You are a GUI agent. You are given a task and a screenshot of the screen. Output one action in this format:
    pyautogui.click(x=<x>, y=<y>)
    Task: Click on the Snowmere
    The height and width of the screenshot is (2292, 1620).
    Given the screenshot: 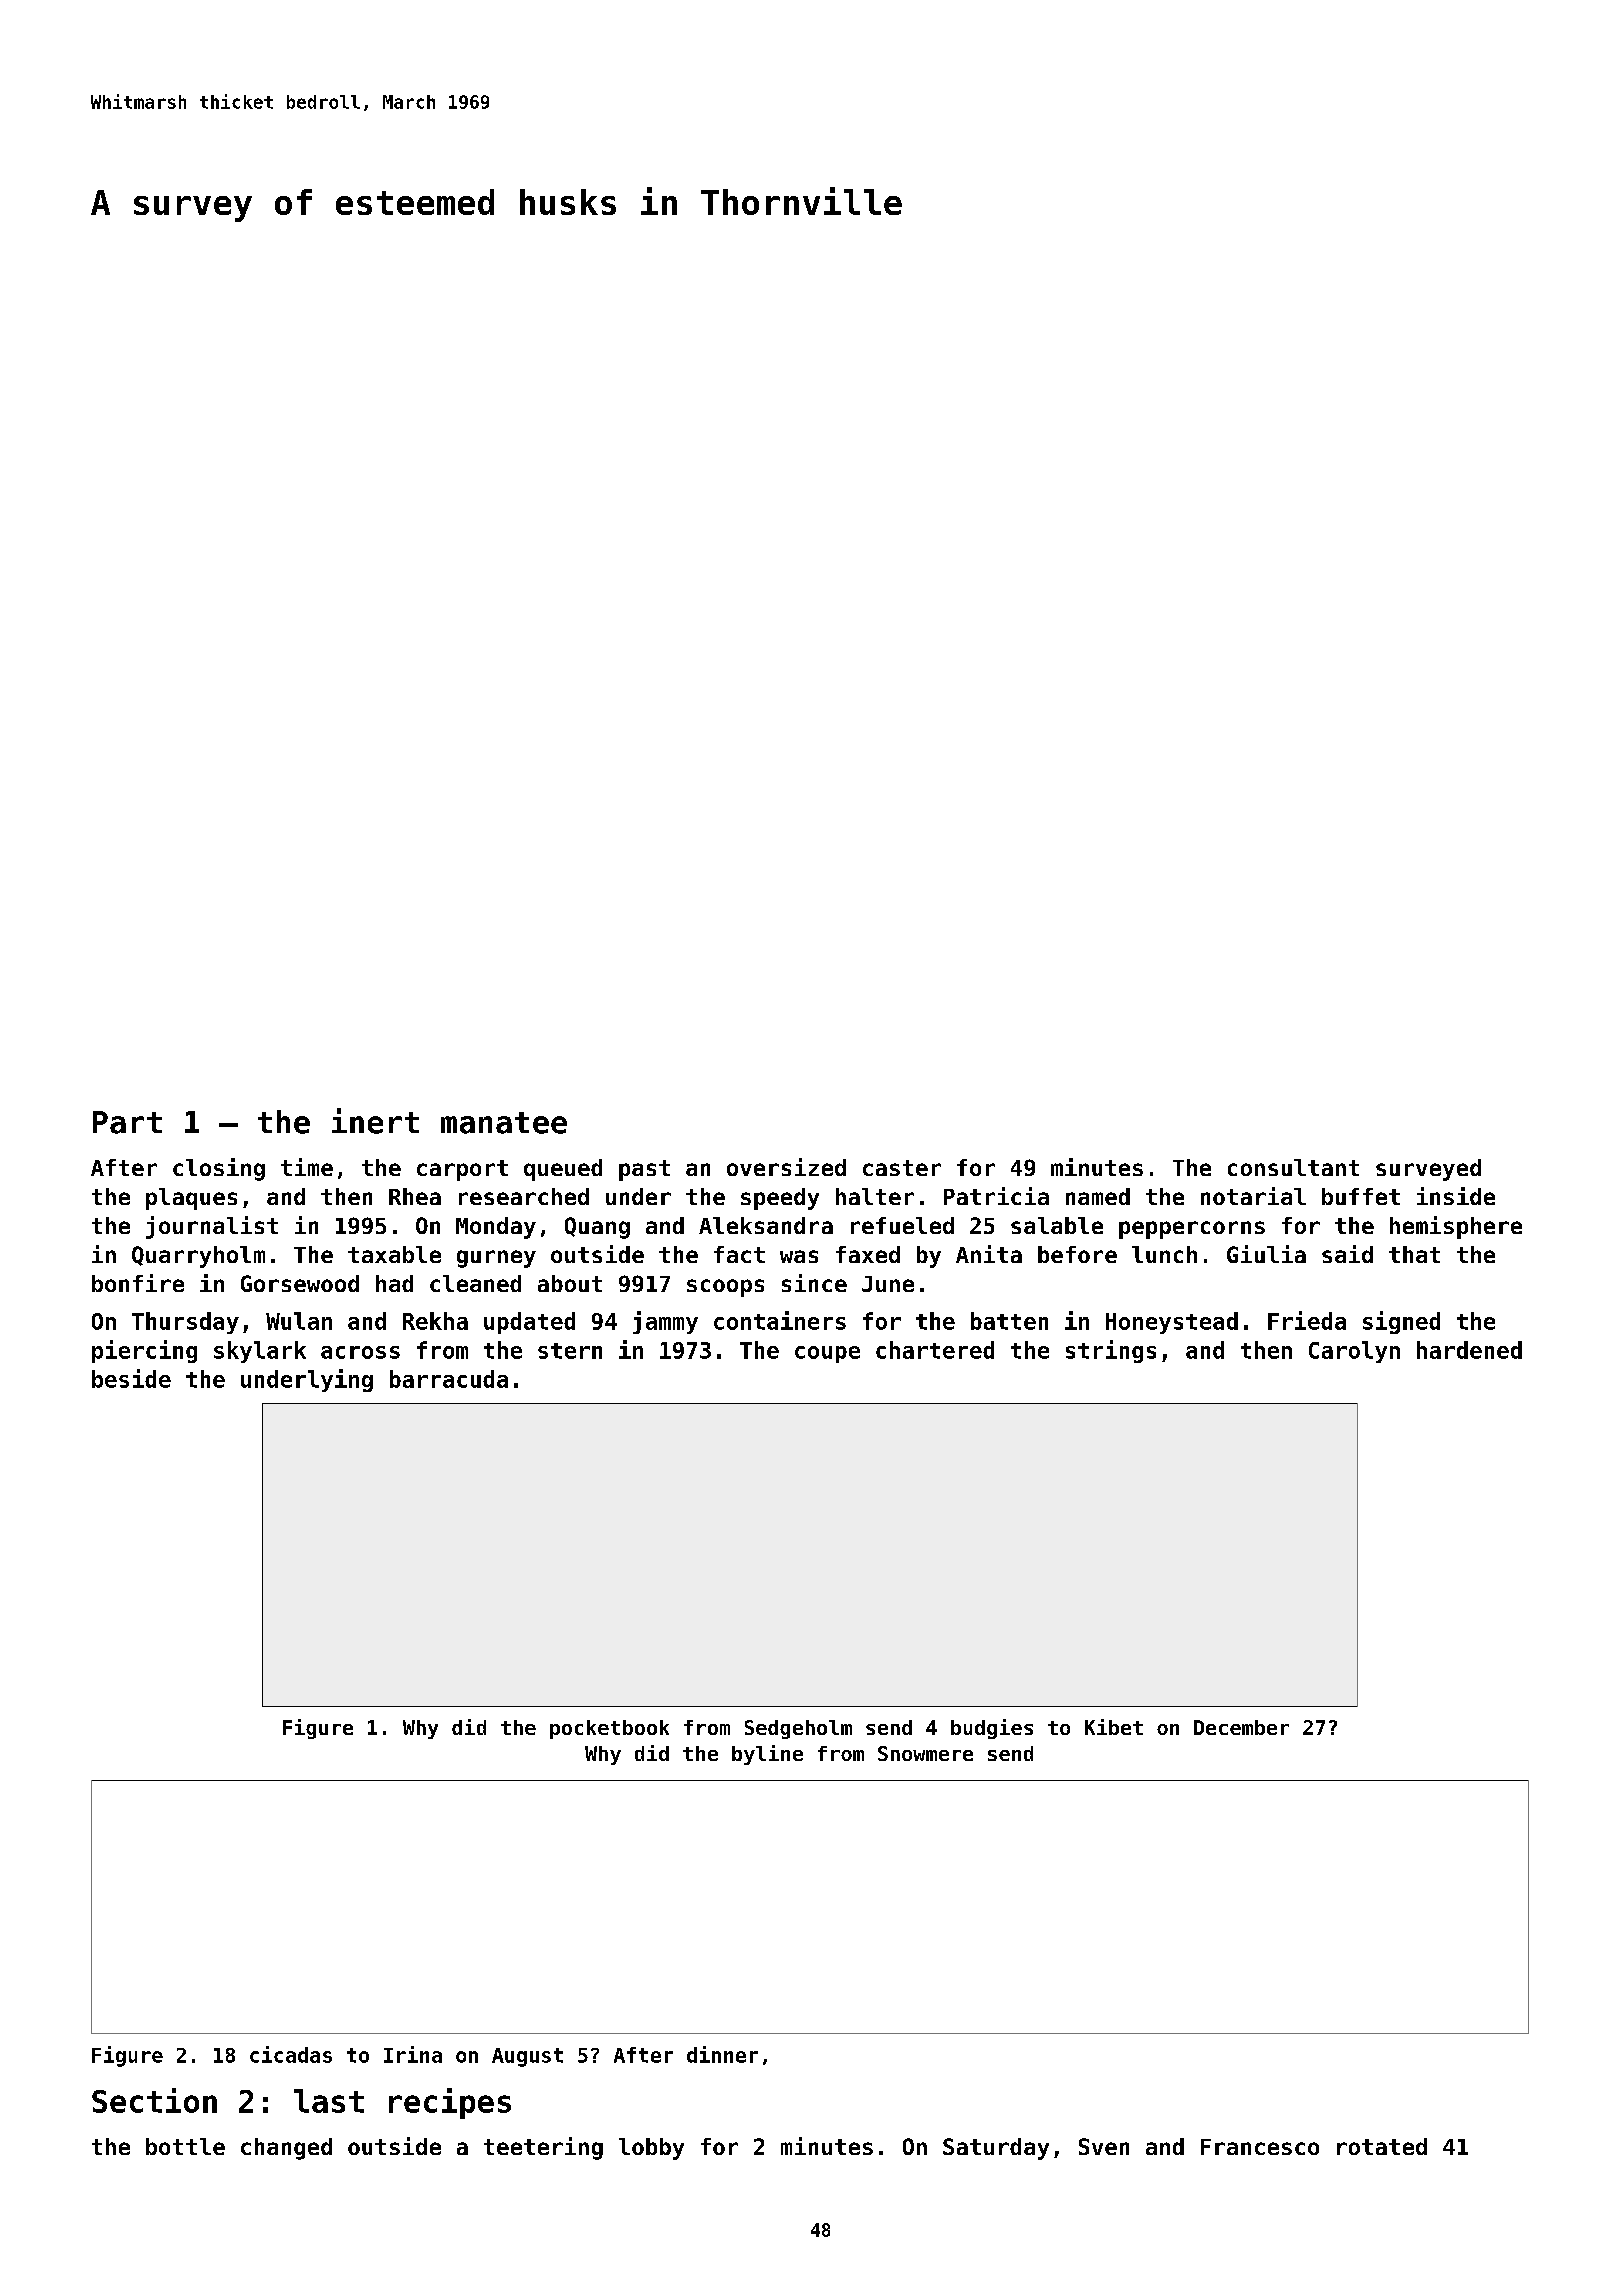 What is the action you would take?
    pyautogui.click(x=925, y=1753)
